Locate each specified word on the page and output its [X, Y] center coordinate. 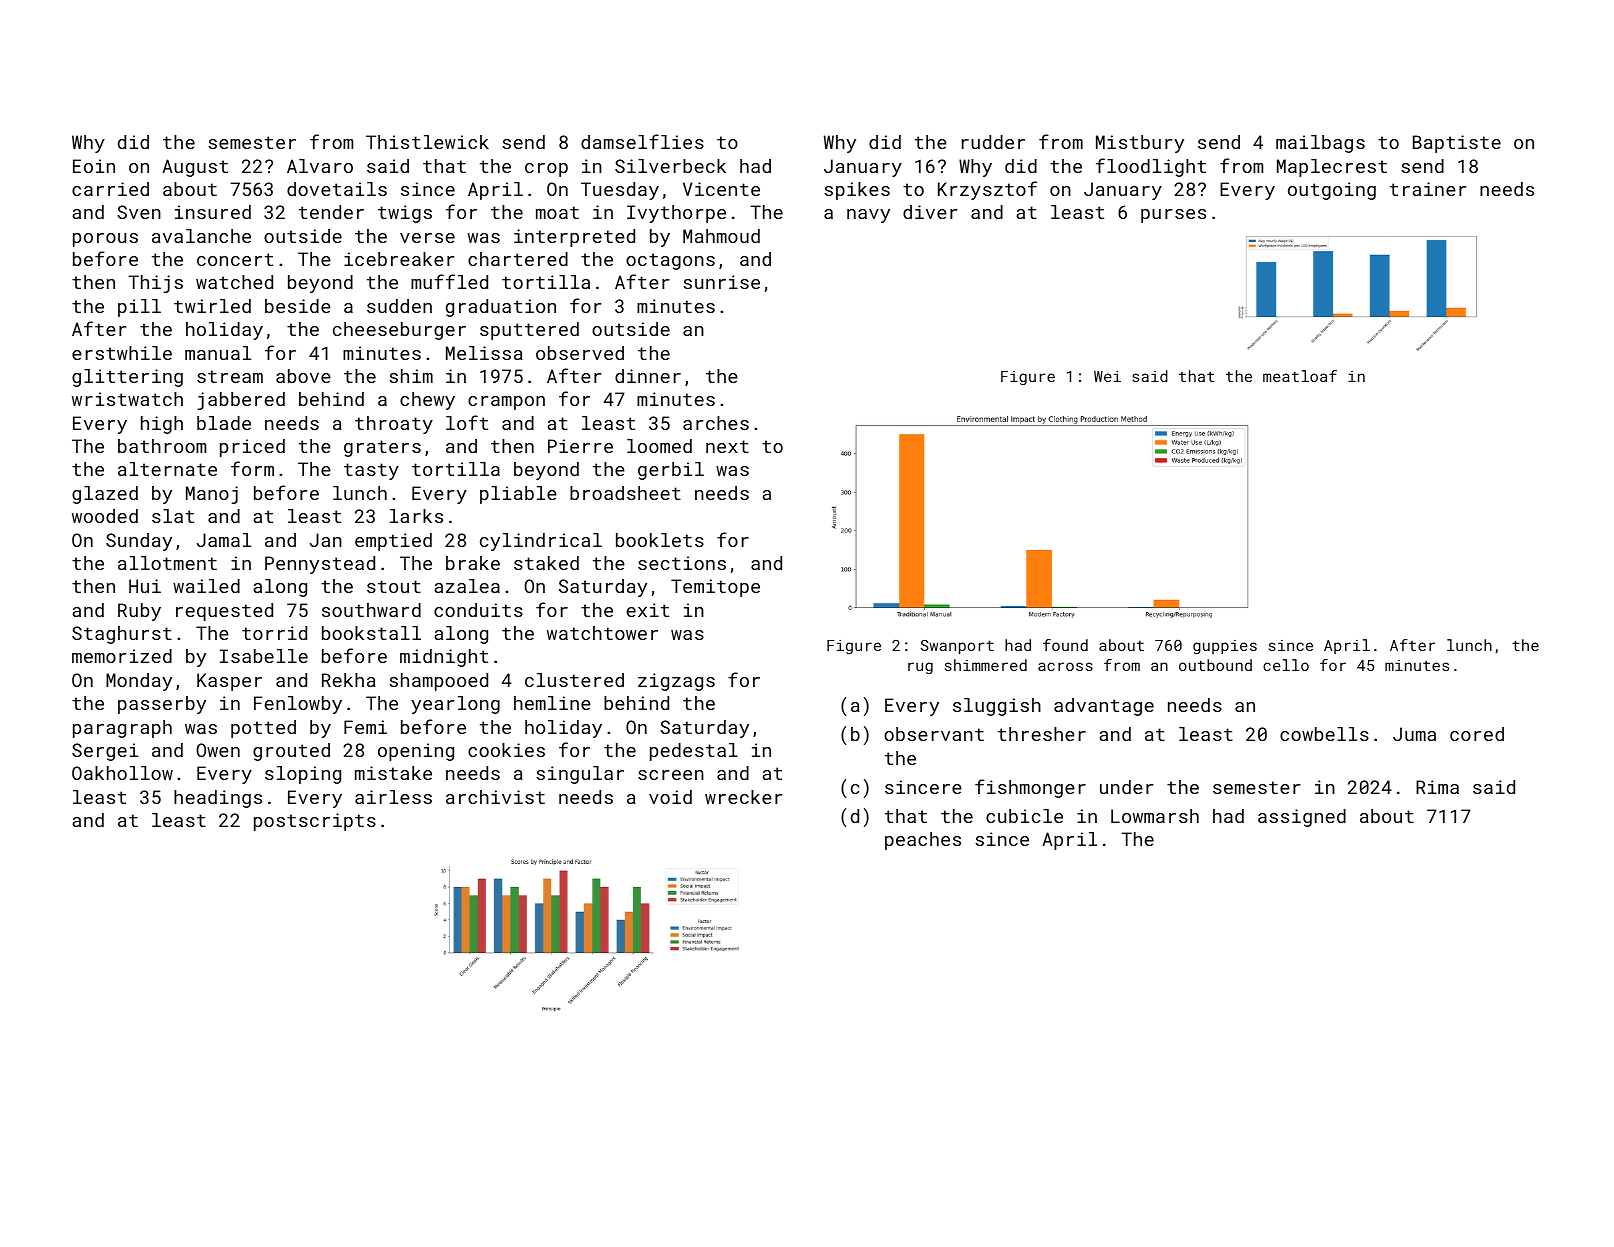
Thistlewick [427, 142]
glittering [127, 378]
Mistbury [1140, 144]
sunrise [721, 282]
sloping [303, 775]
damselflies [642, 141]
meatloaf [1300, 376]
